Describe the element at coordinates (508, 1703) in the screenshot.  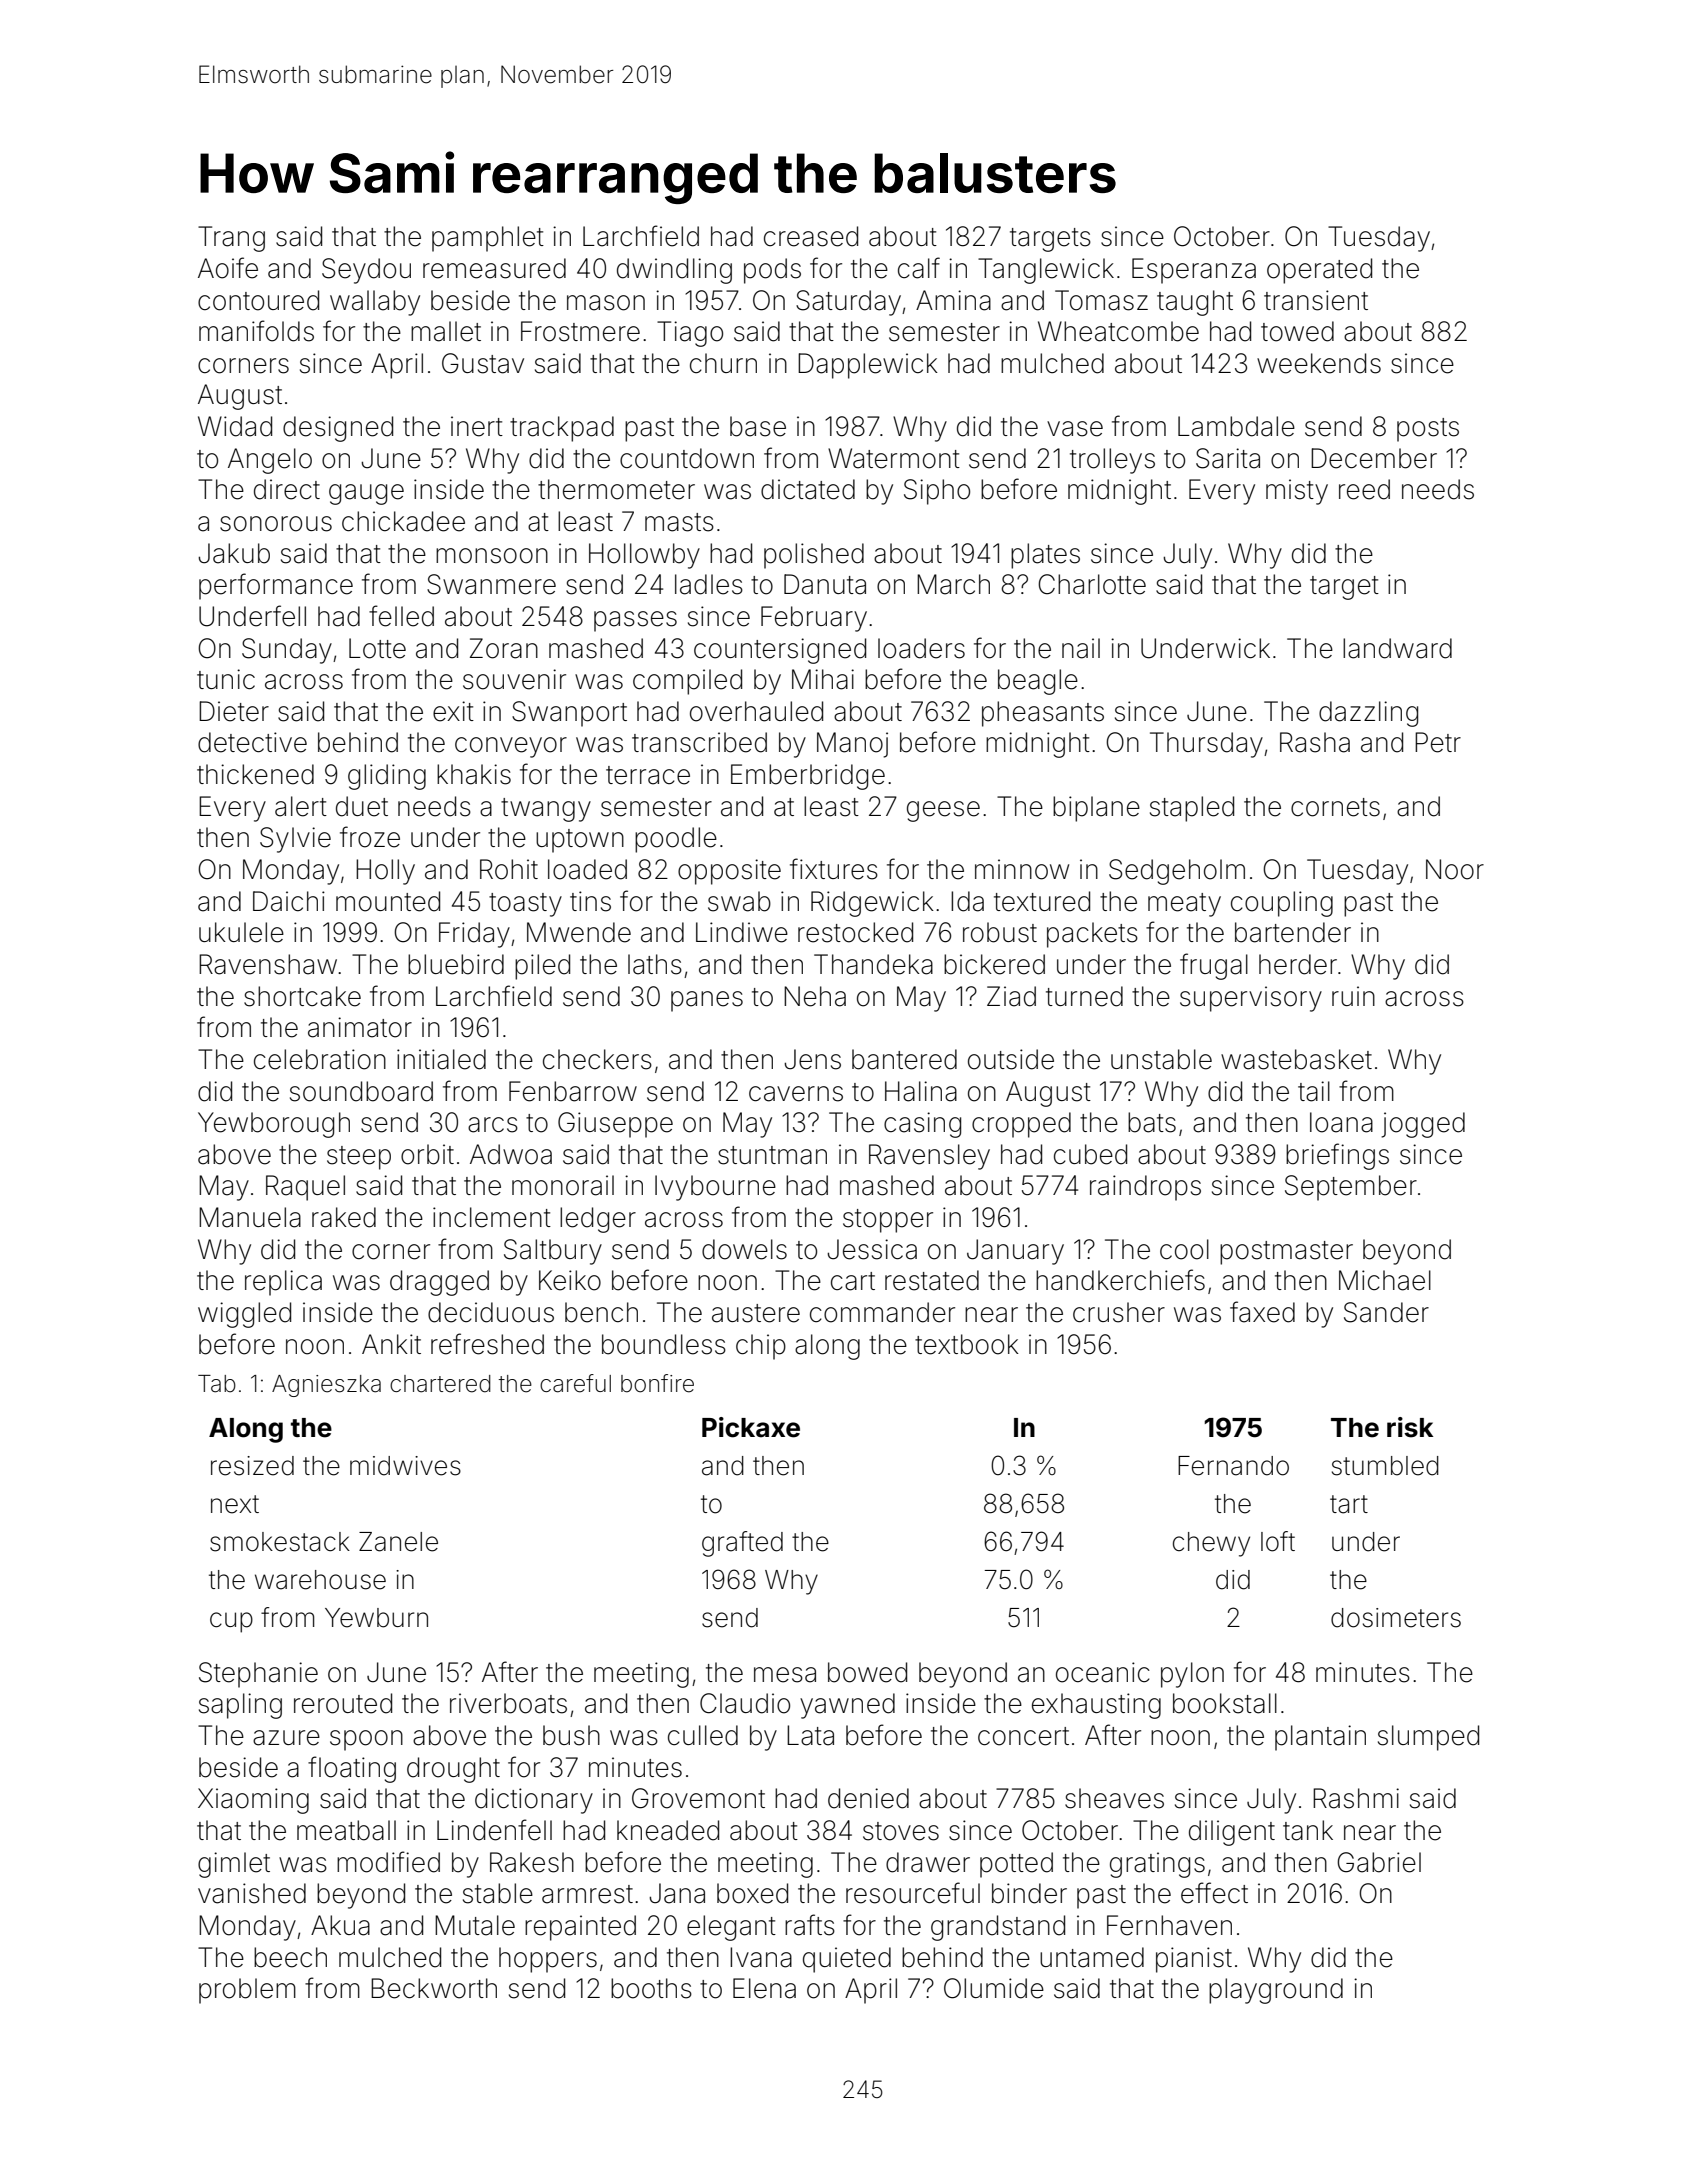
I see `riverboats` at that location.
